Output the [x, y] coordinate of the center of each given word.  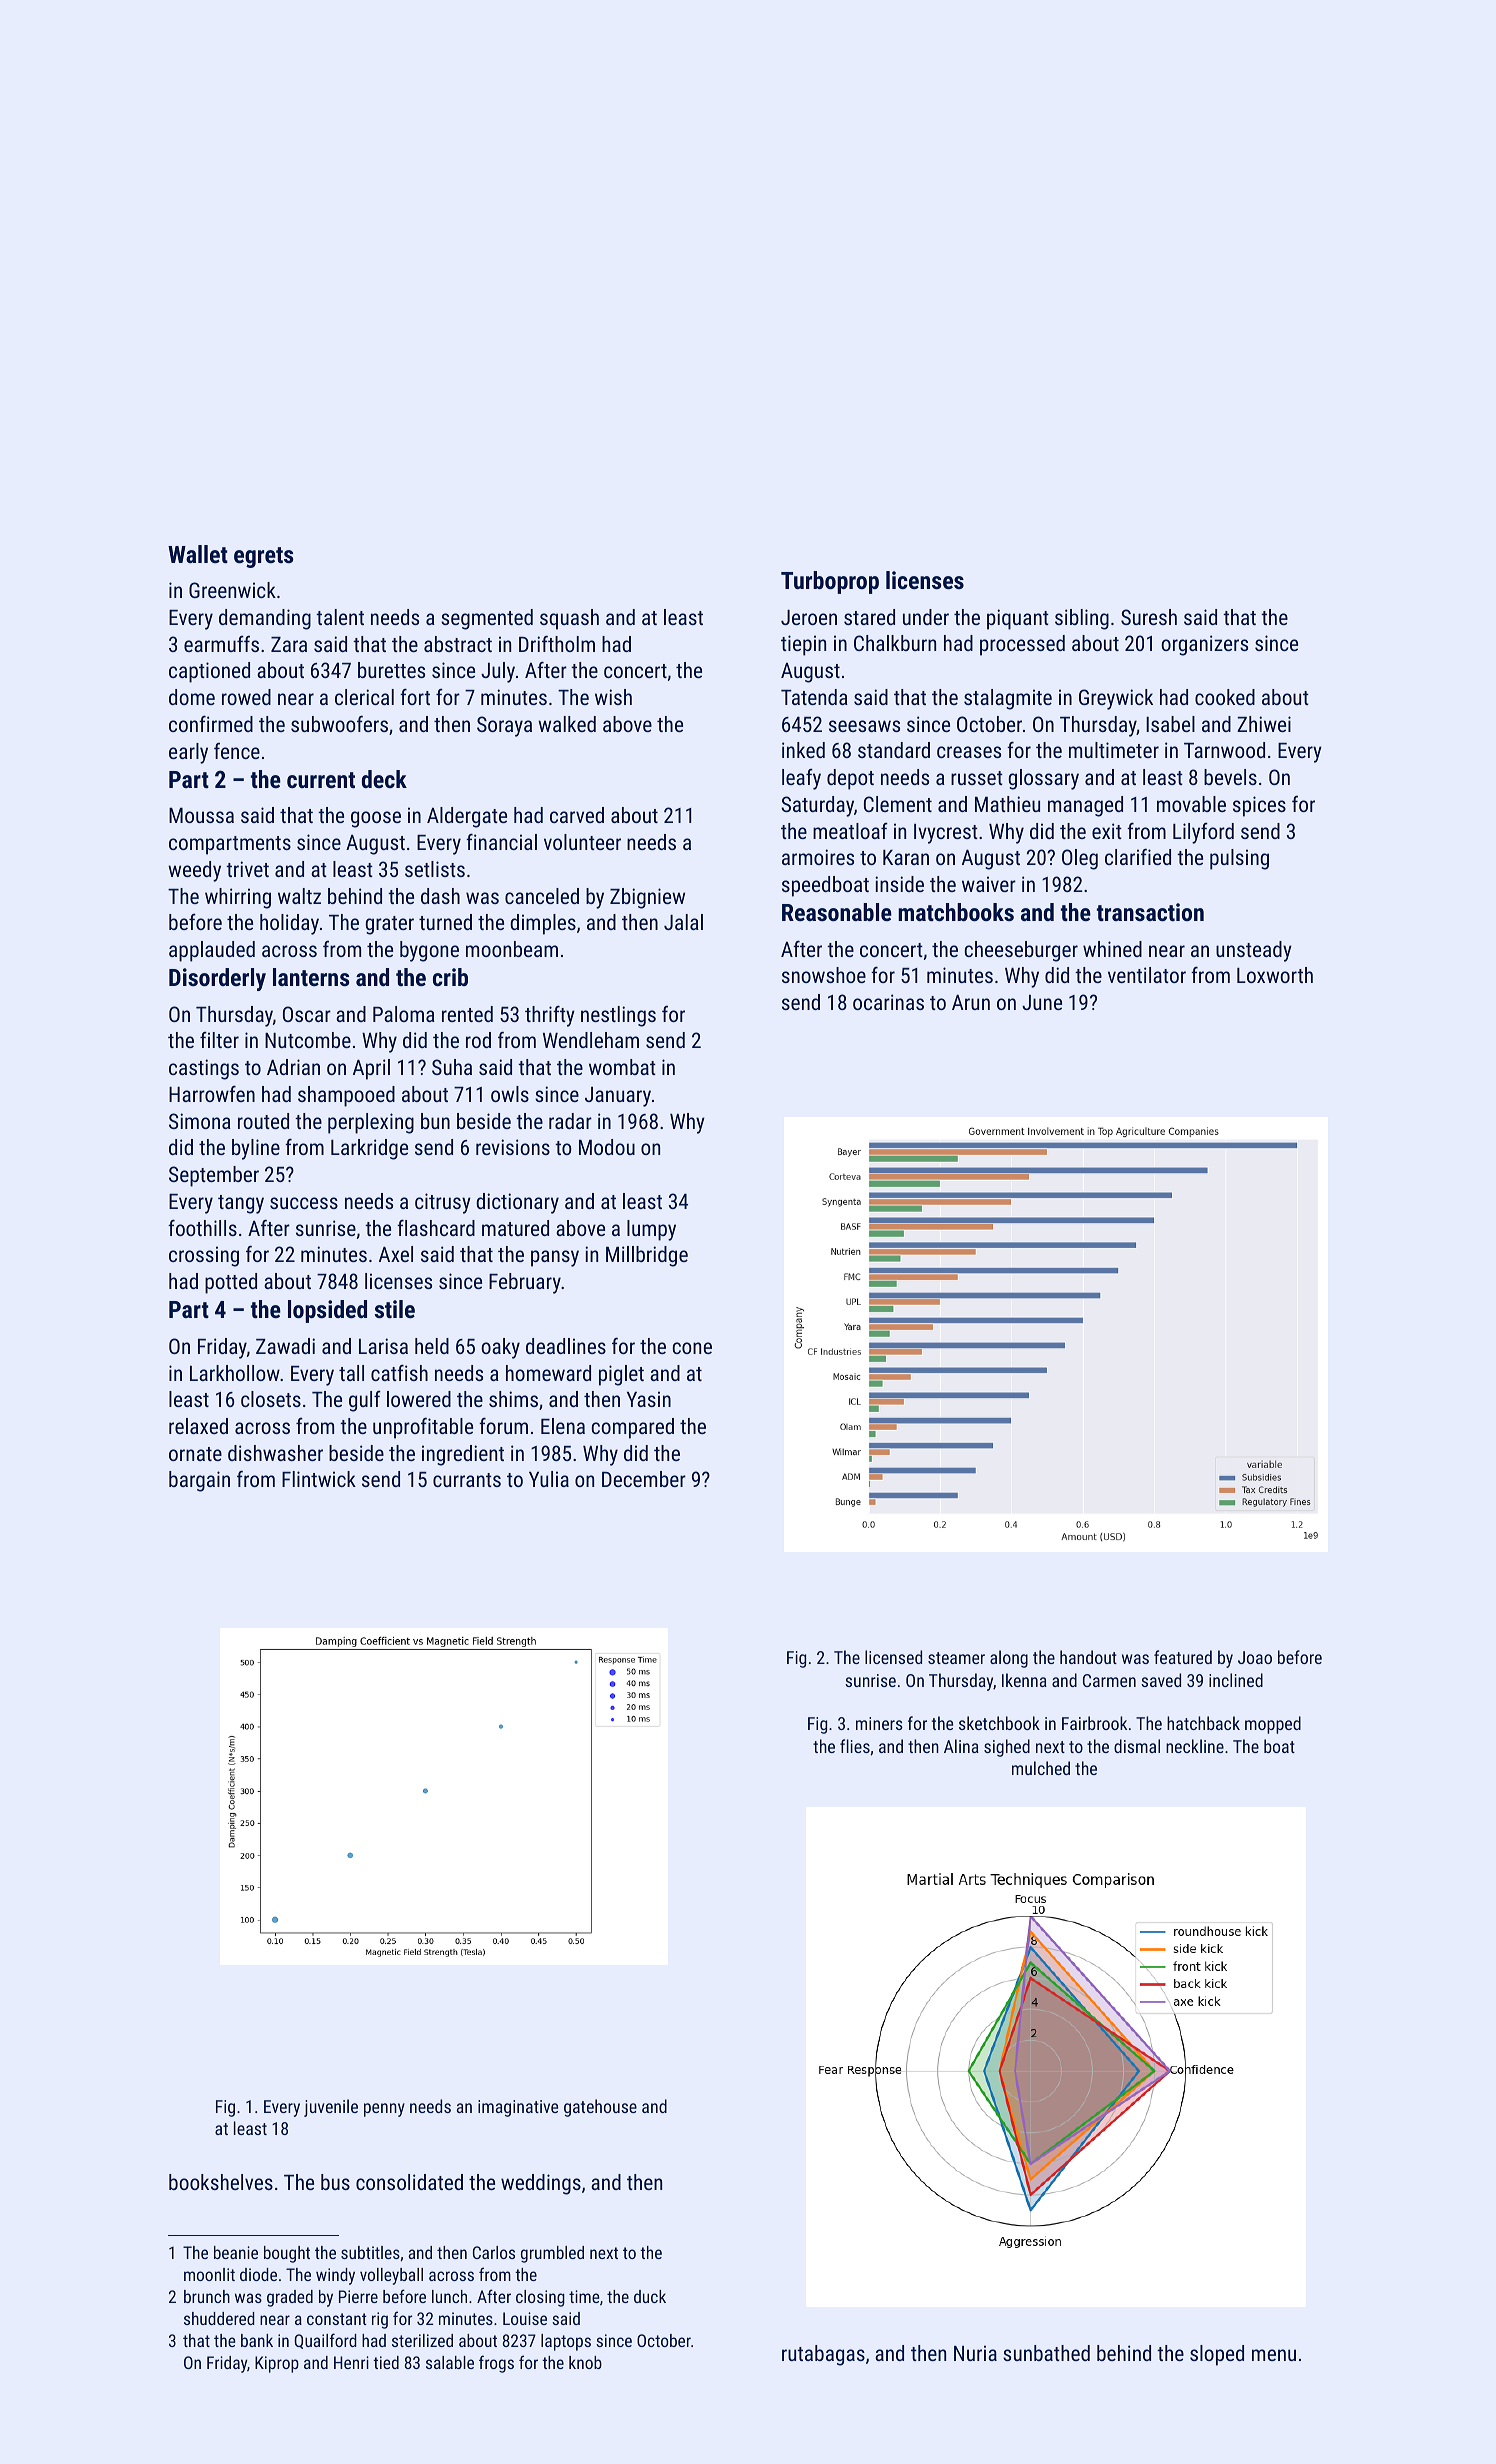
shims [513, 1399]
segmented [487, 619]
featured [1183, 1657]
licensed [893, 1657]
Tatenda [814, 697]
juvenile [331, 2108]
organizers [1204, 645]
